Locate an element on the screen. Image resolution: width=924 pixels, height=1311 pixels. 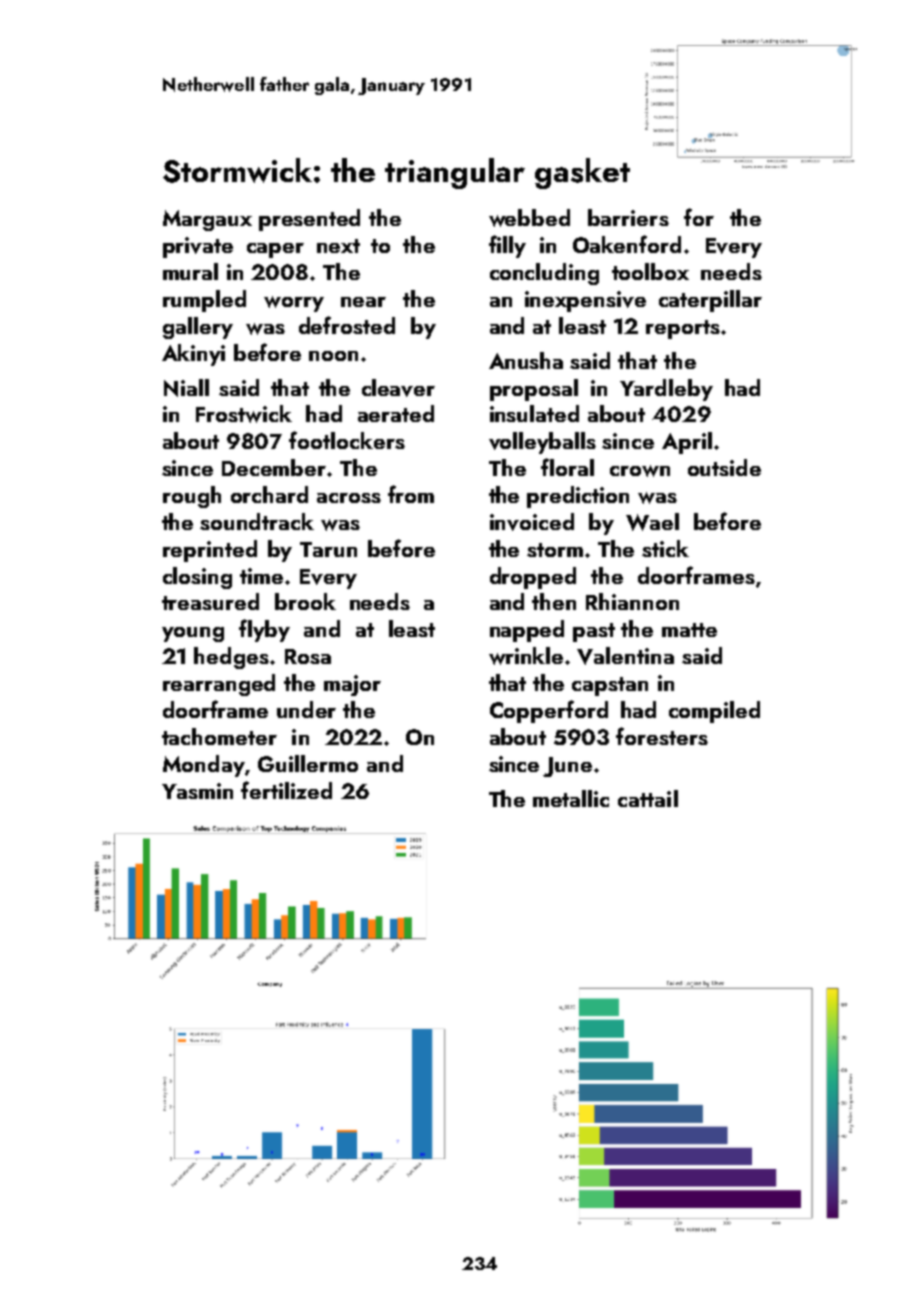
matte is located at coordinates (689, 630).
